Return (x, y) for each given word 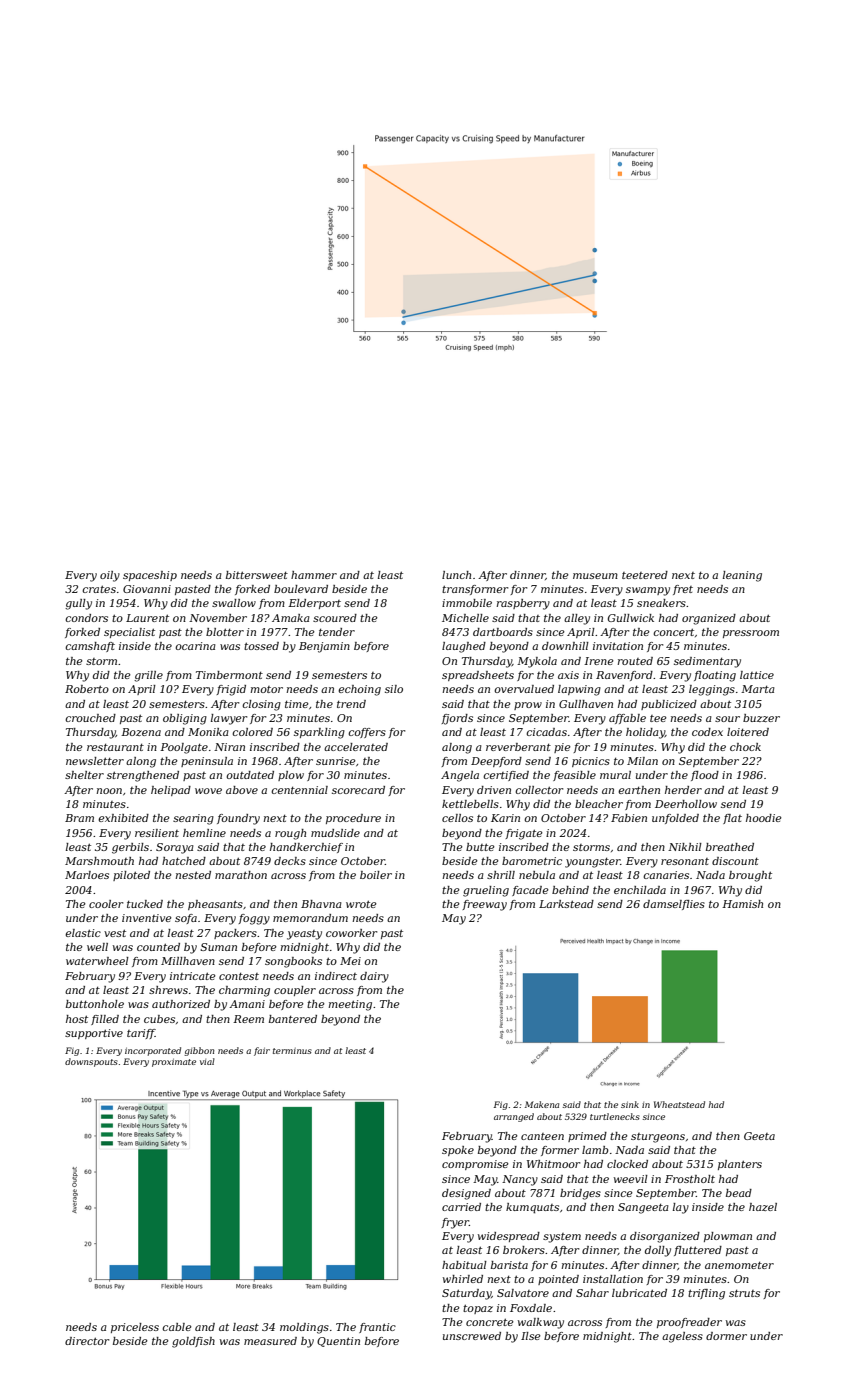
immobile (467, 603)
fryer (455, 1223)
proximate (174, 1063)
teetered (645, 575)
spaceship (150, 576)
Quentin (338, 1342)
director (87, 1341)
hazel (763, 1207)
